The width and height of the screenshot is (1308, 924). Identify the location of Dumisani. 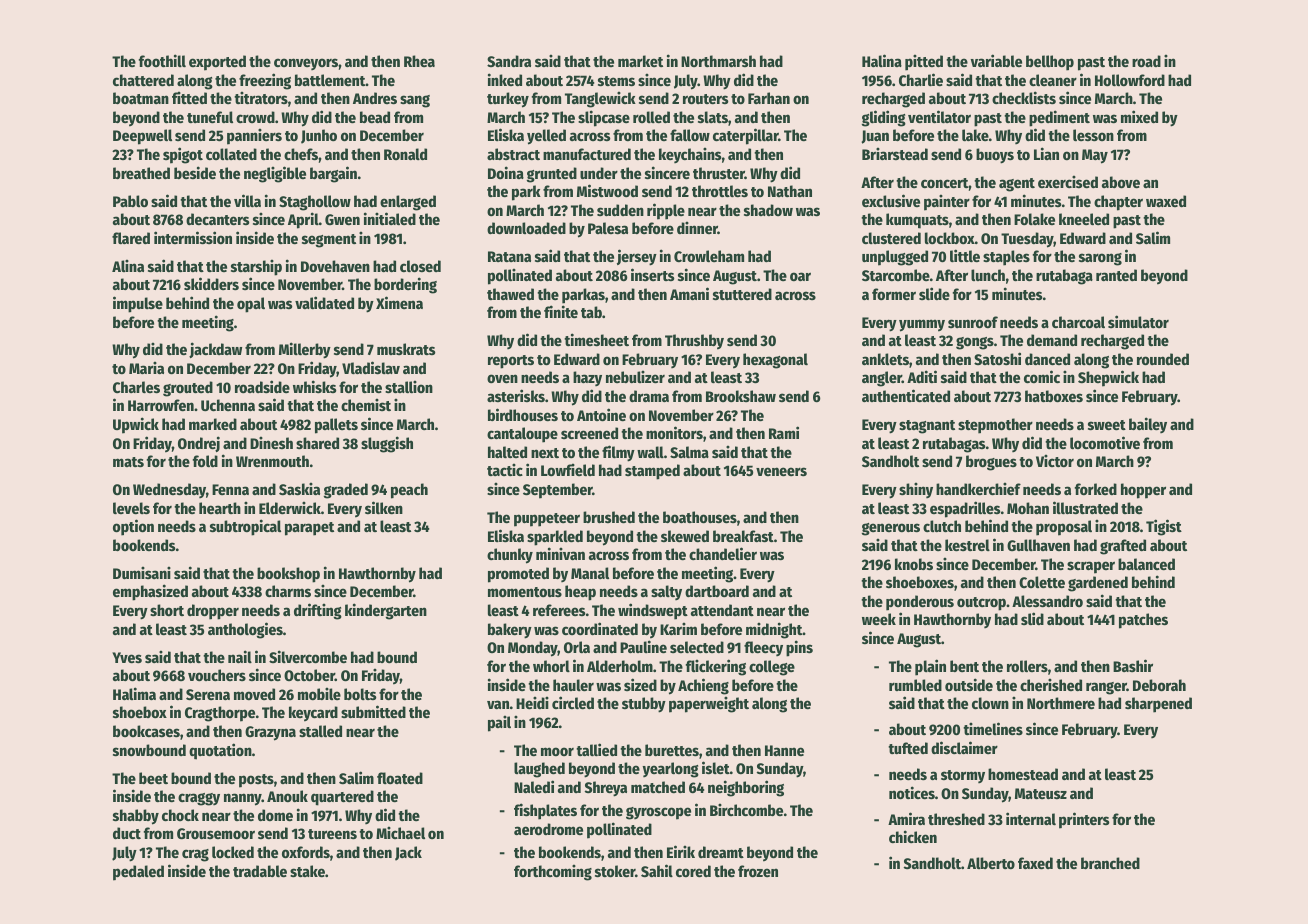
(142, 572).
